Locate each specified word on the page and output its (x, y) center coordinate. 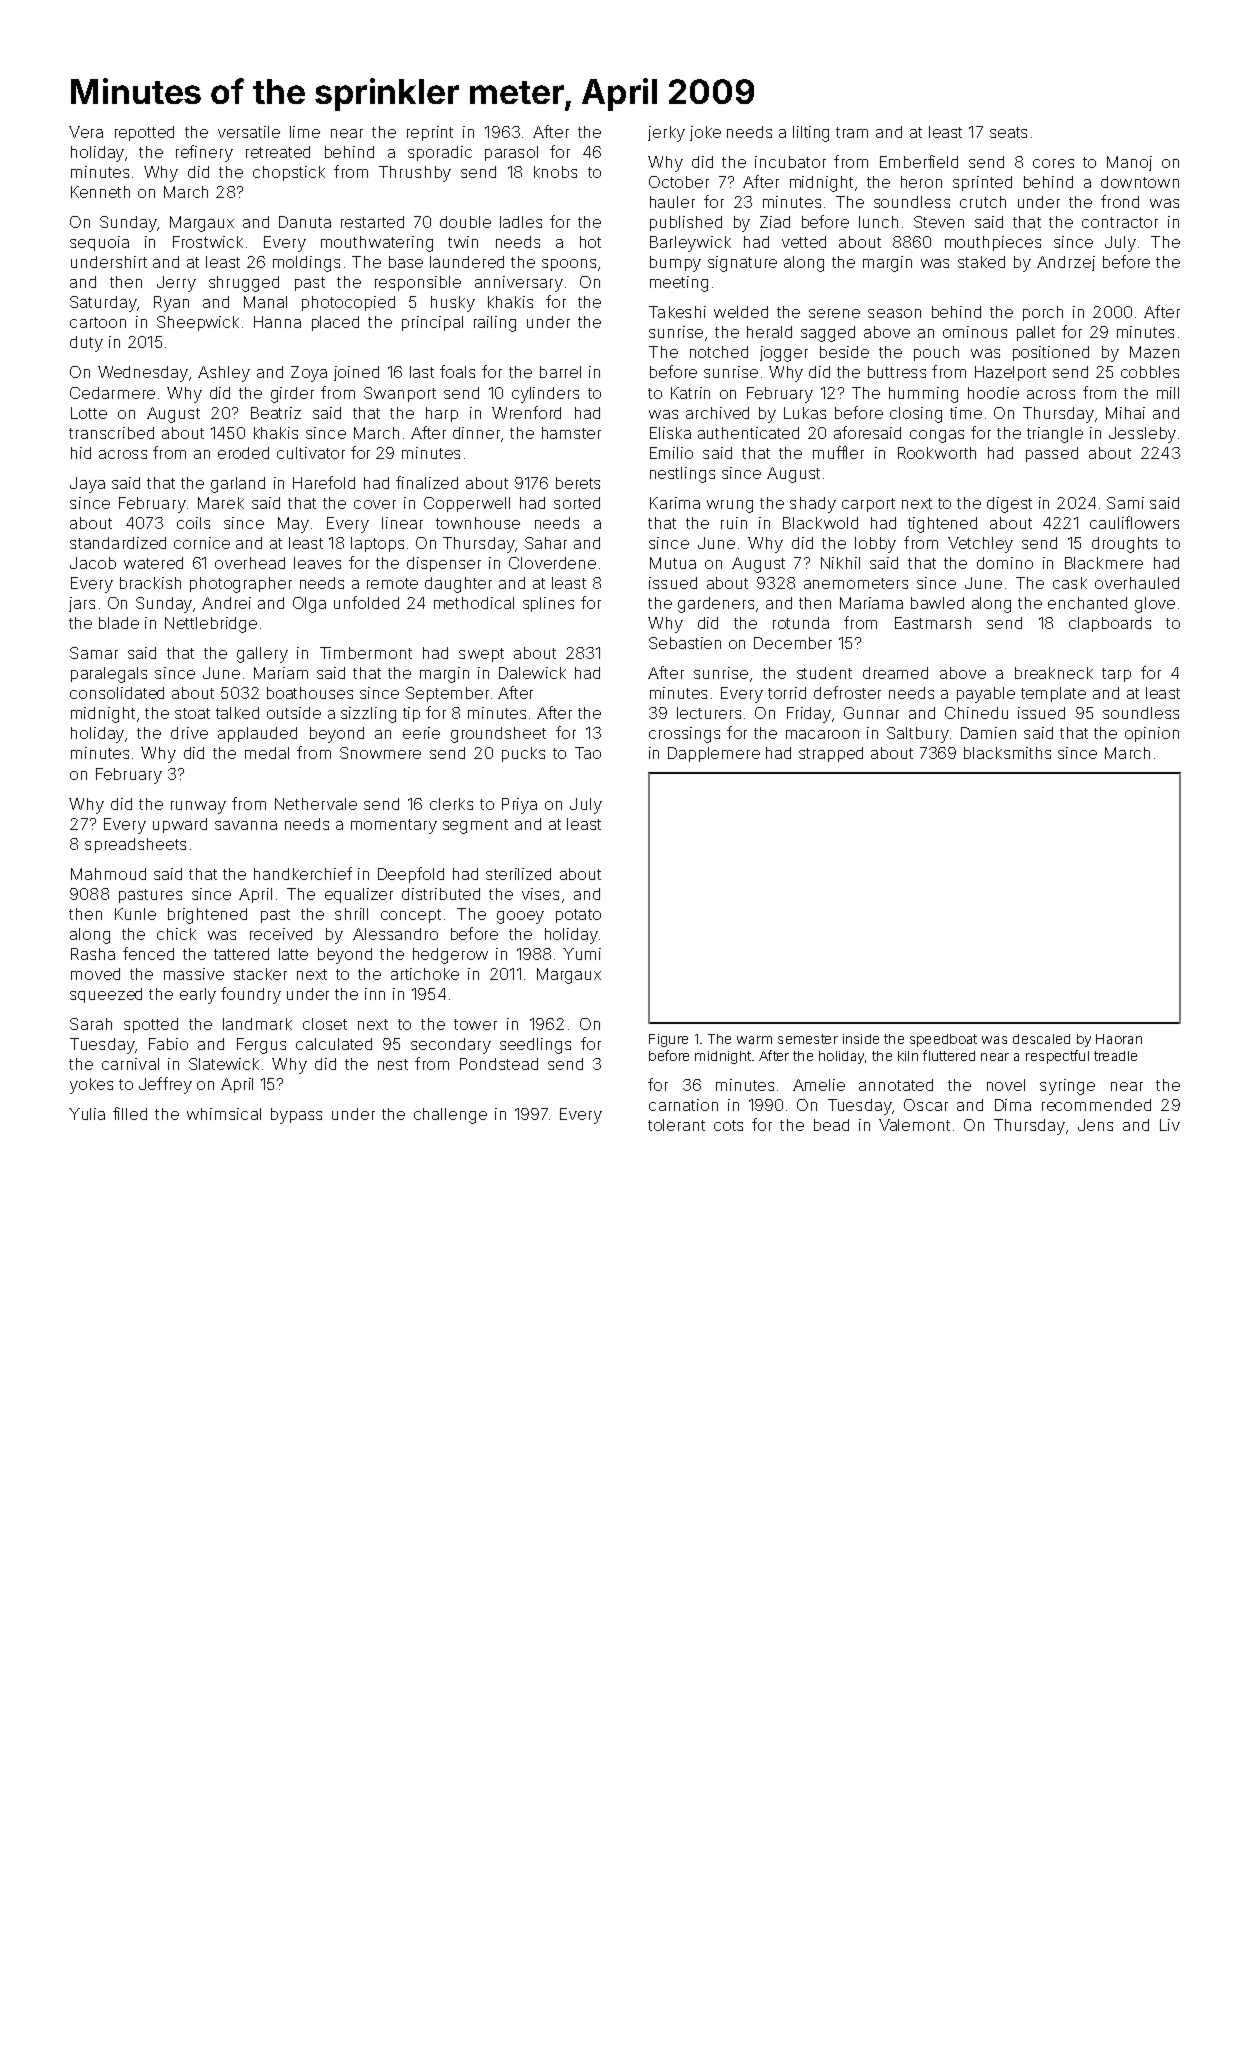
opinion (1152, 734)
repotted (144, 133)
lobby (875, 545)
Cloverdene (552, 563)
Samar (94, 653)
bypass (296, 1116)
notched (719, 352)
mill (1168, 393)
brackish (150, 583)
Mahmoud (108, 874)
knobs (555, 172)
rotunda (801, 623)
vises (540, 894)
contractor (1120, 222)
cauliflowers (1134, 522)
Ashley (224, 374)
